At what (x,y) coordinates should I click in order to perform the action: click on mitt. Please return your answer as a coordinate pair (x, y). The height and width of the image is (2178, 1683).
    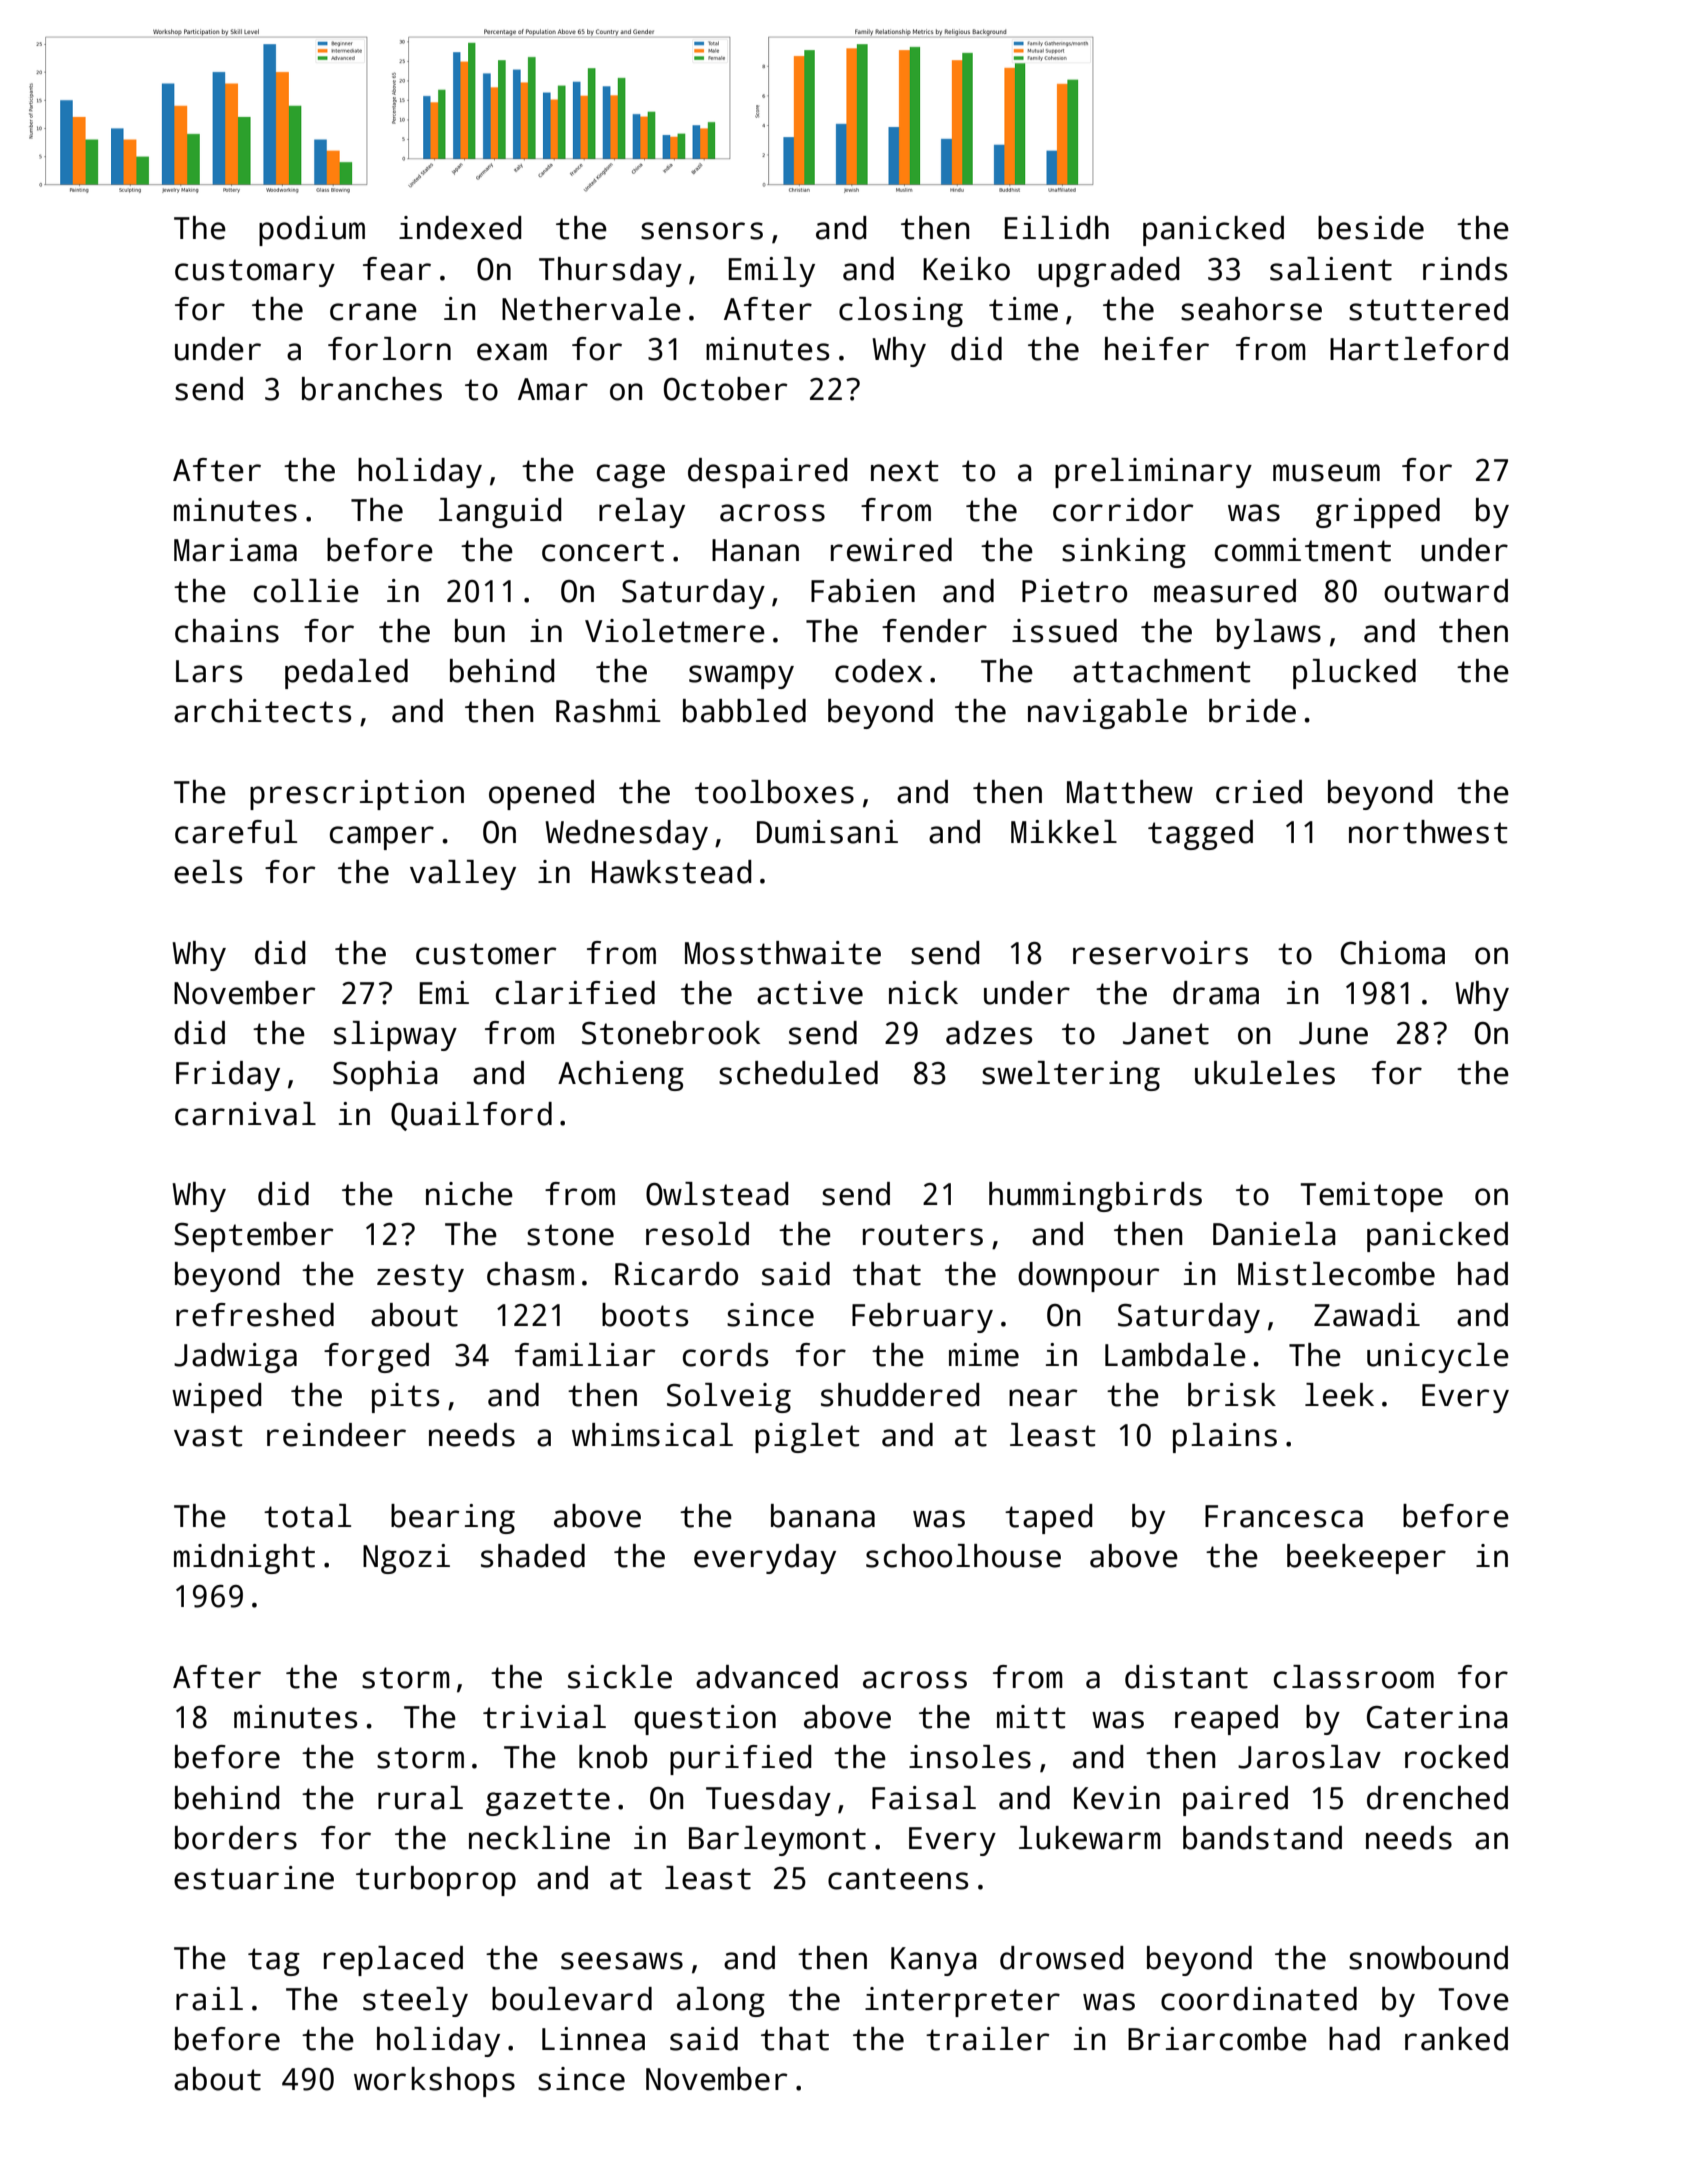
    Looking at the image, I should click on (1031, 1717).
